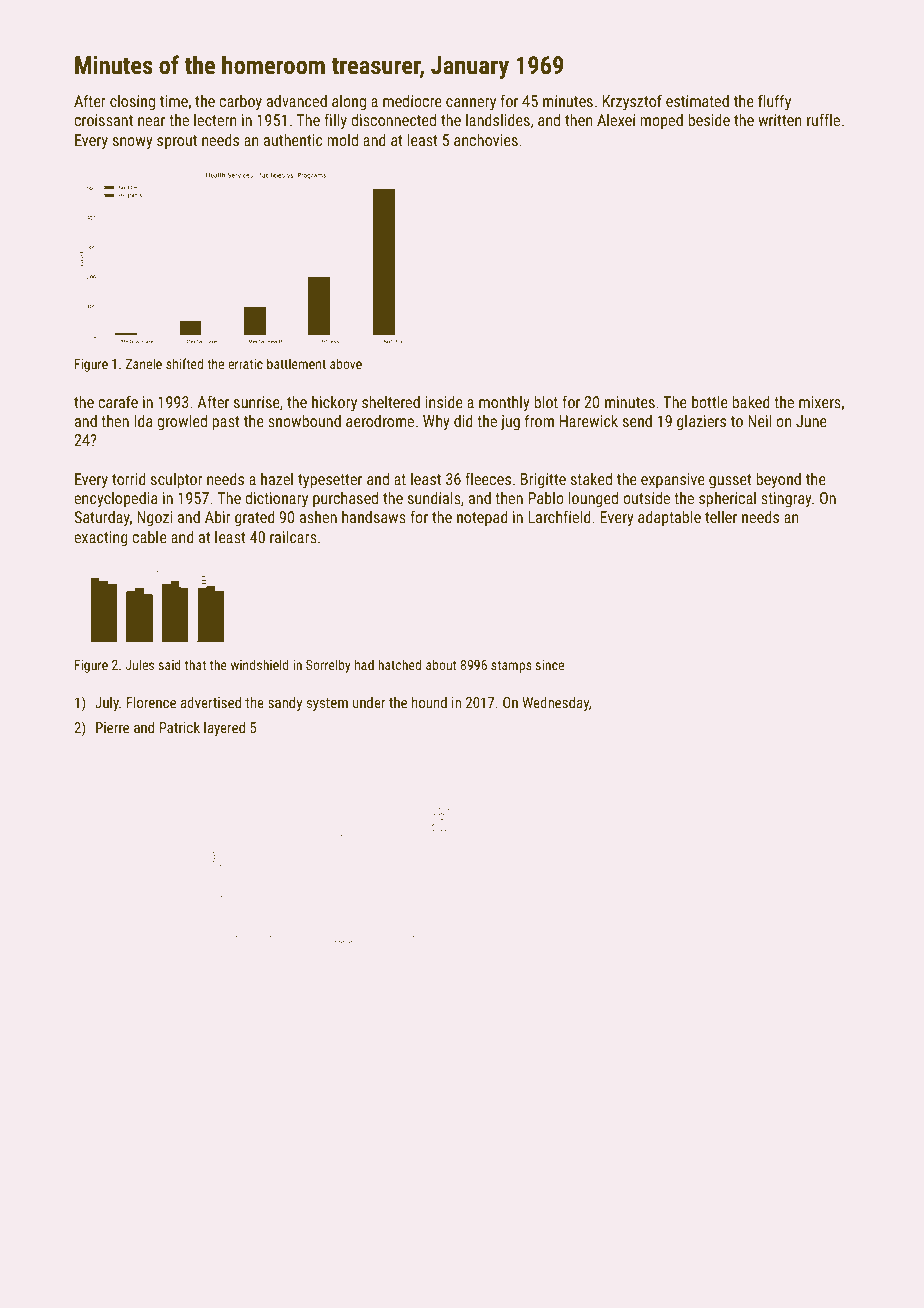 Image resolution: width=924 pixels, height=1308 pixels. Describe the element at coordinates (488, 478) in the page. I see `fleeces` at that location.
